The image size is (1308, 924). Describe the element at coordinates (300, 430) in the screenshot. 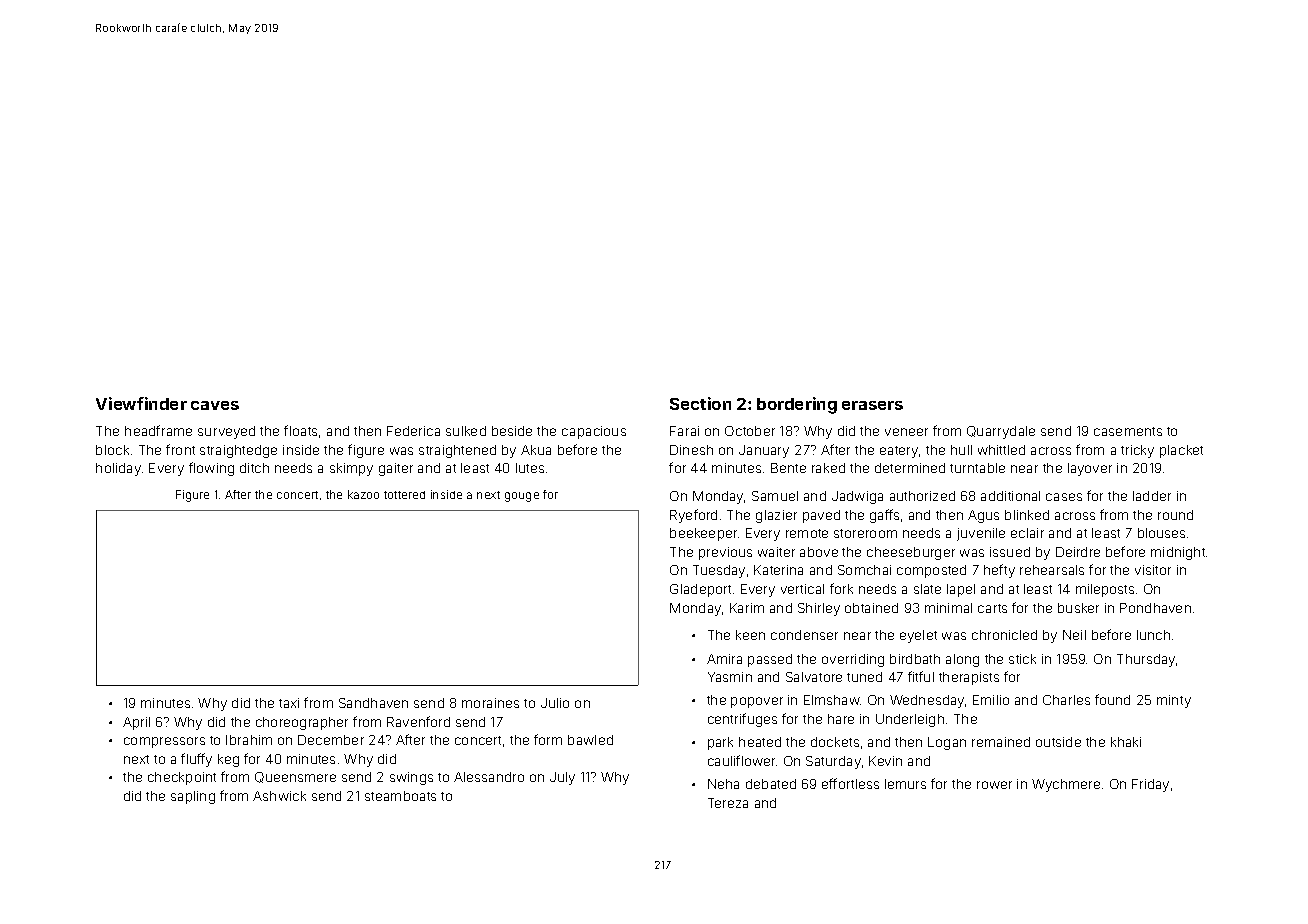

I see `floats` at that location.
